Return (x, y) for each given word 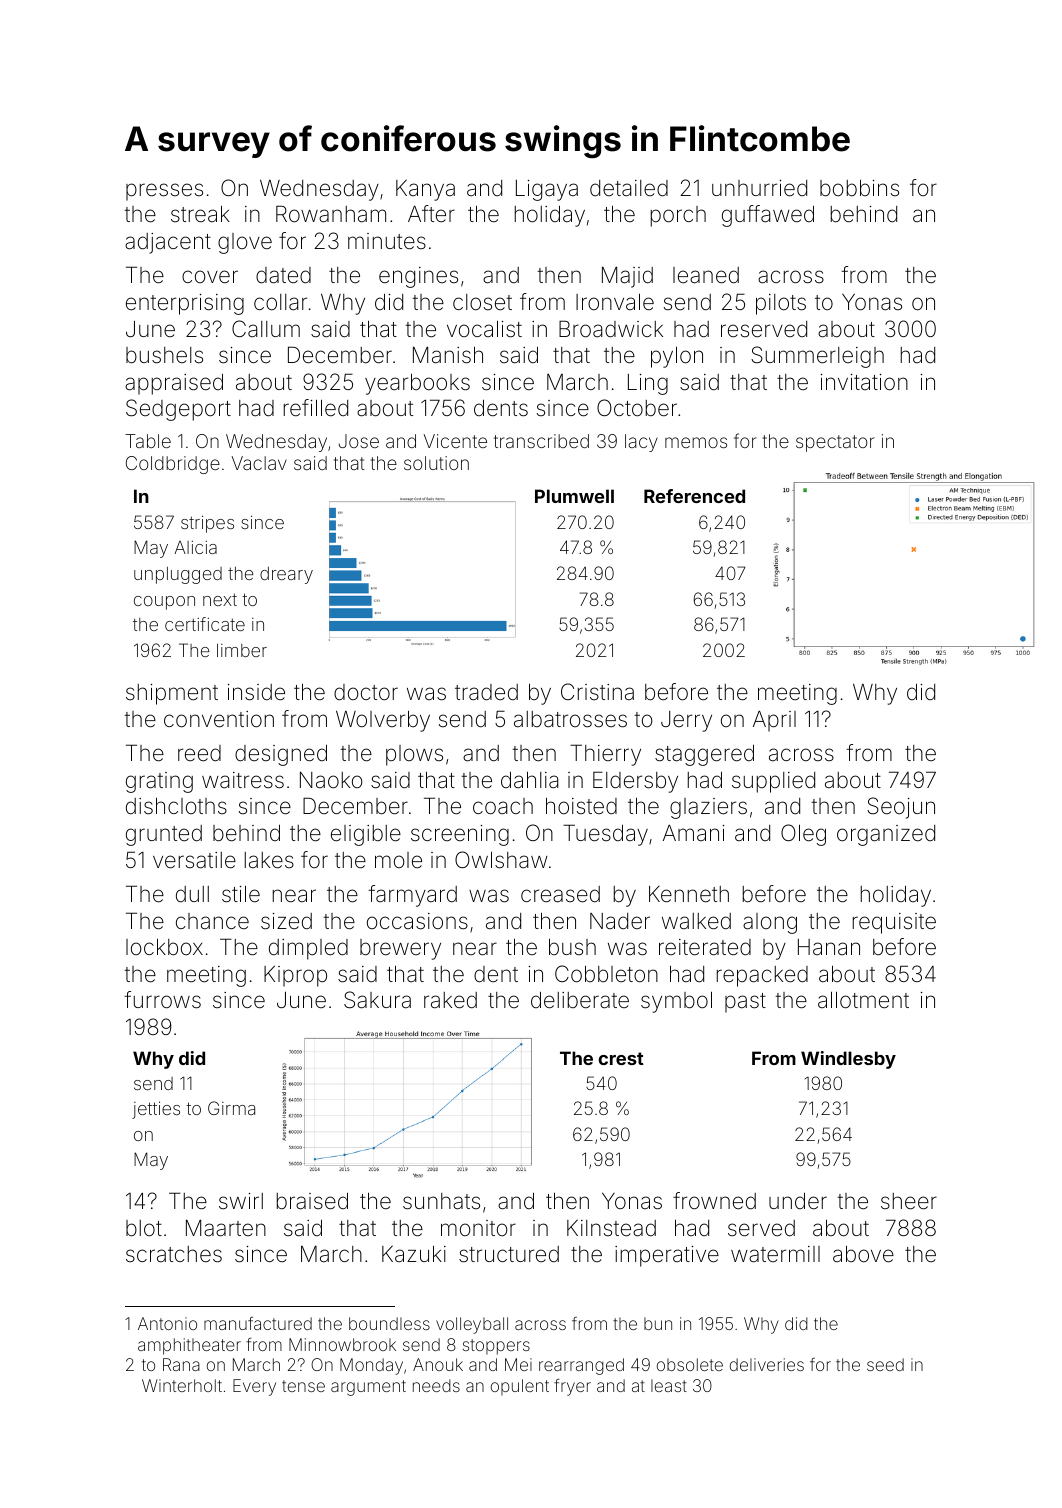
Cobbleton (606, 974)
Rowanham (331, 214)
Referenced (694, 496)
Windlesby (848, 1060)
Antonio (167, 1323)
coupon (164, 603)
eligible (366, 835)
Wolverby (383, 721)
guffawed (768, 216)
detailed (629, 188)
